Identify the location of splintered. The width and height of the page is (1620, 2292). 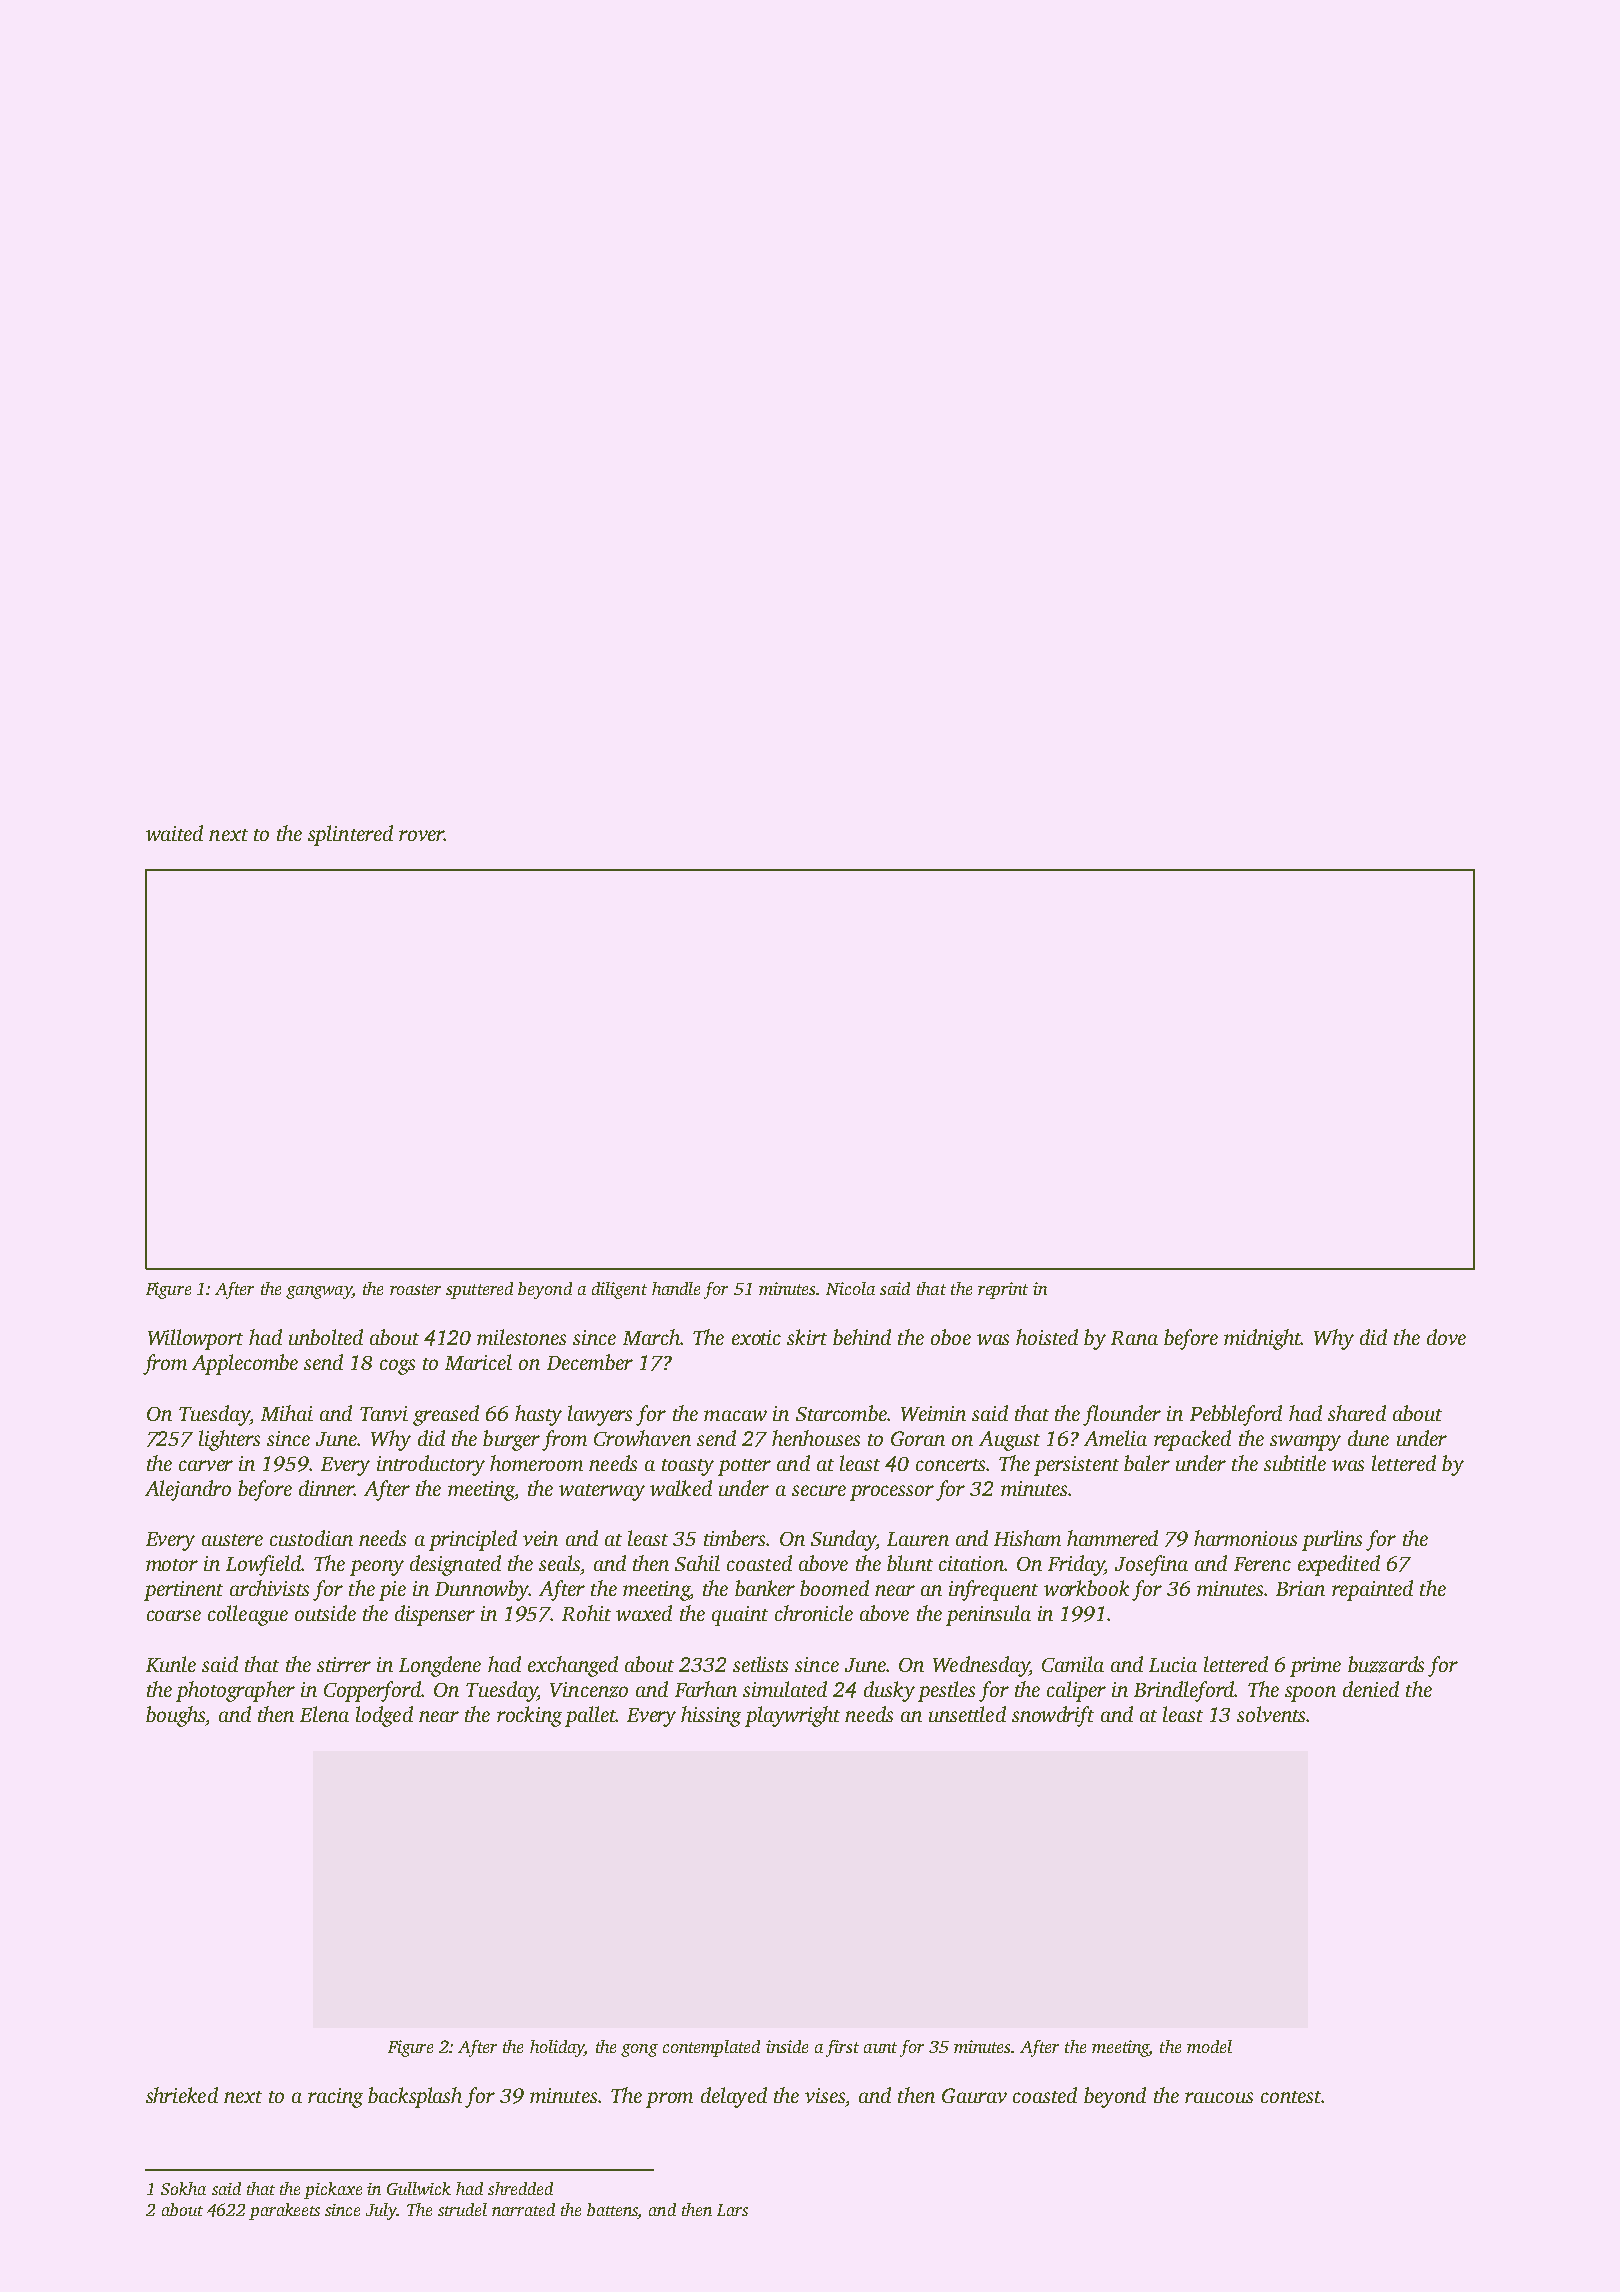
(350, 835).
